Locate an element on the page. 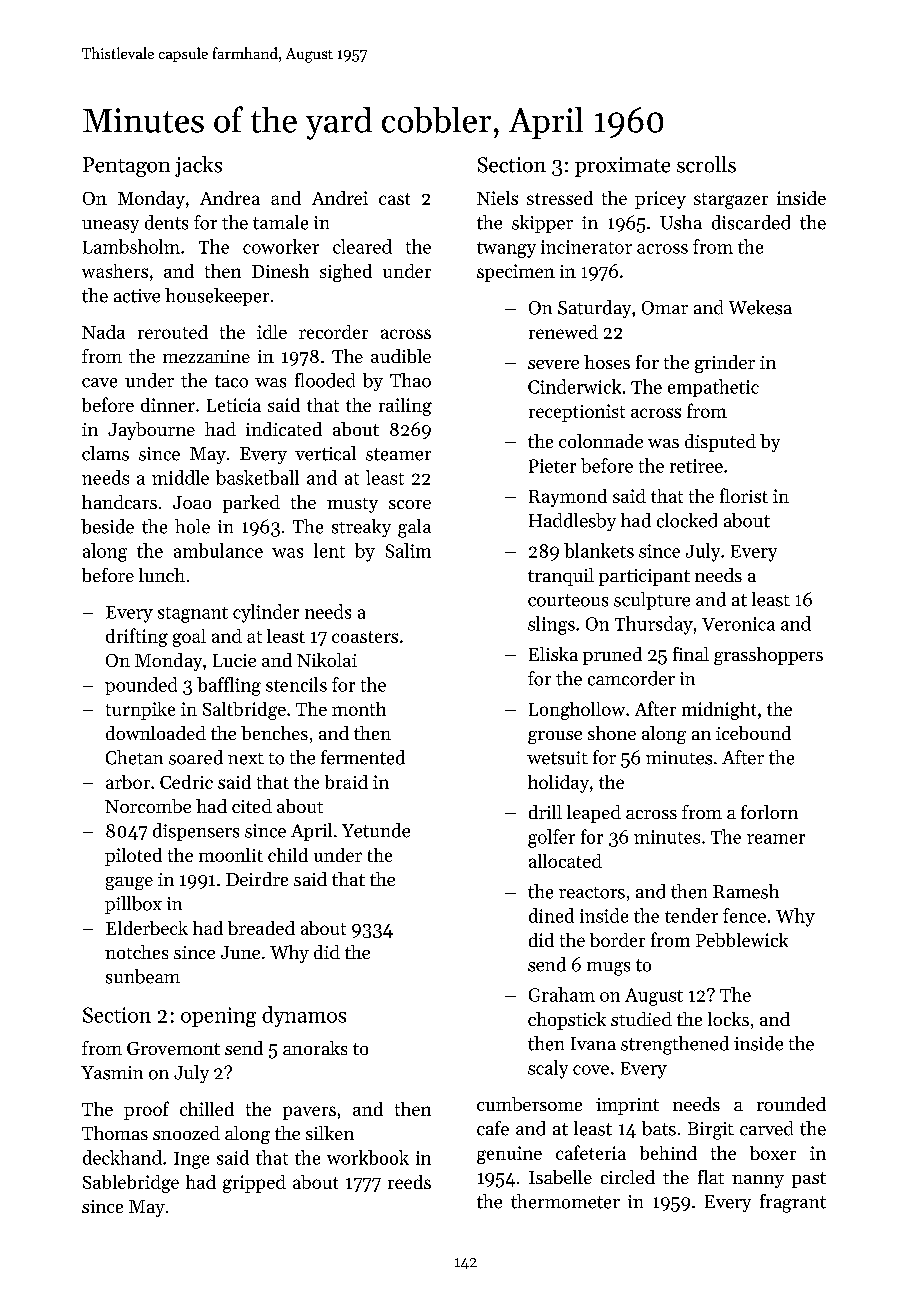 Image resolution: width=908 pixels, height=1316 pixels. reeds is located at coordinates (409, 1182).
